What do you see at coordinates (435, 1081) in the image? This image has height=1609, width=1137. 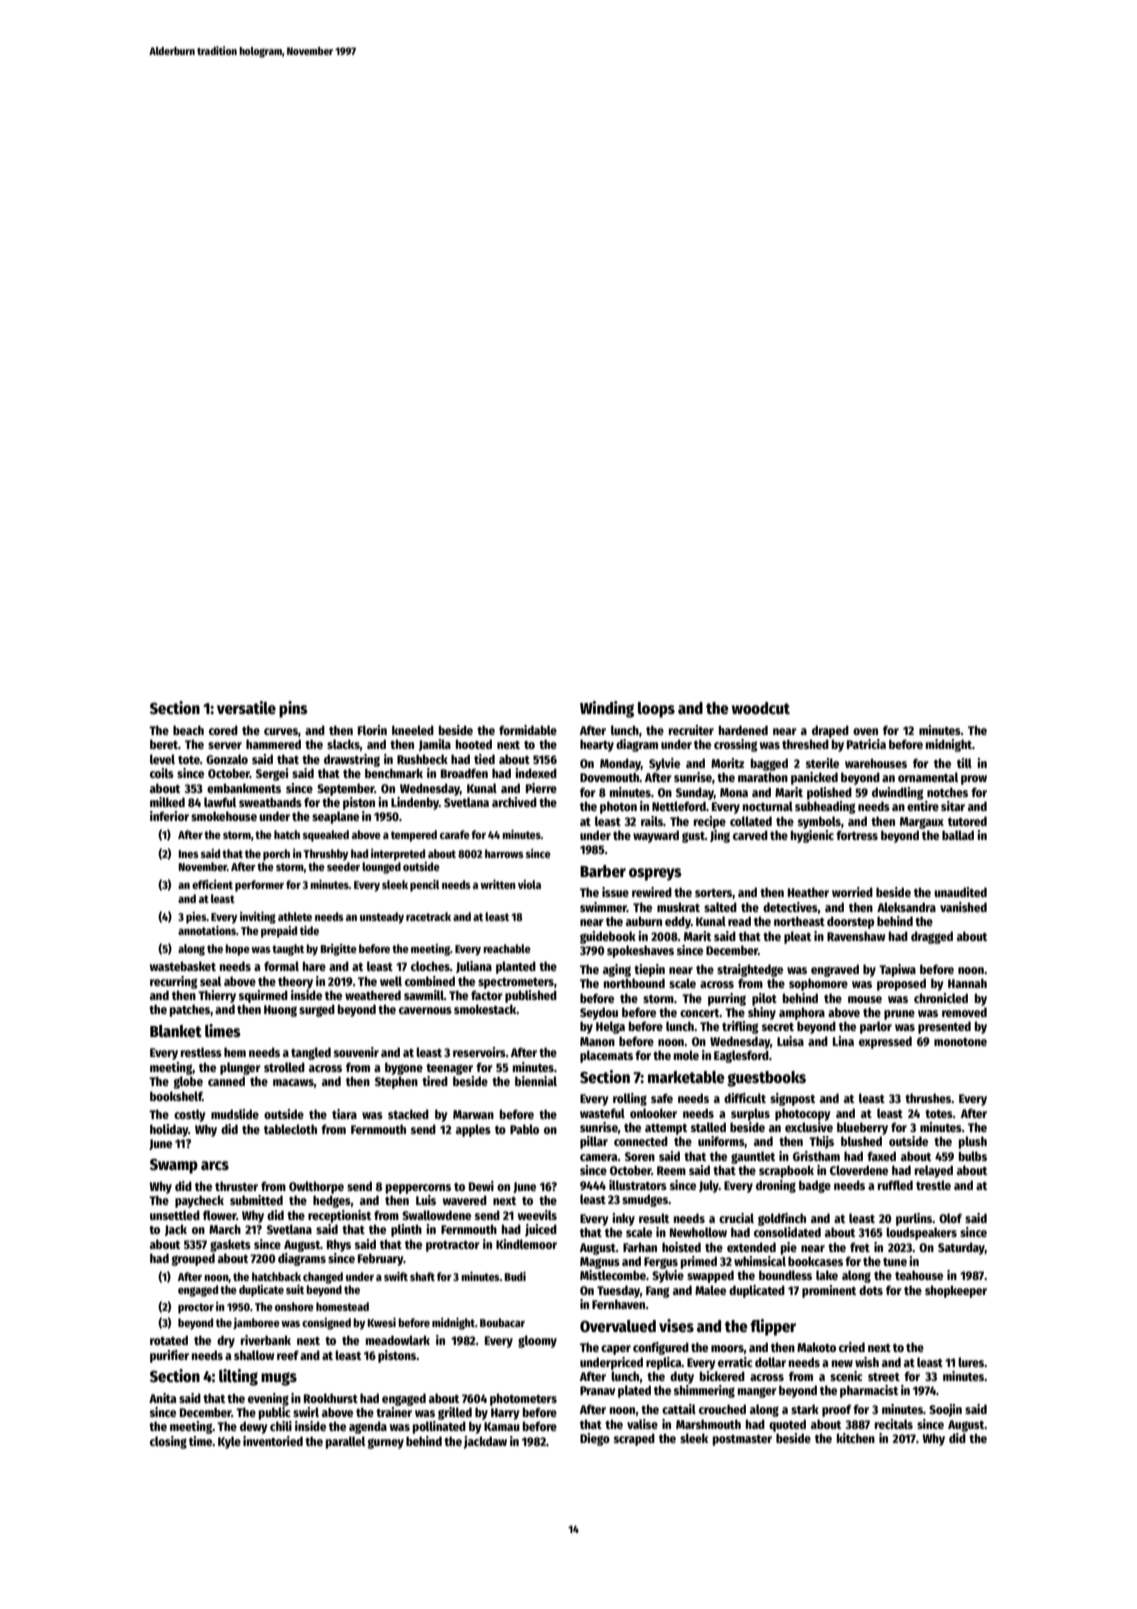 I see `tired` at bounding box center [435, 1081].
